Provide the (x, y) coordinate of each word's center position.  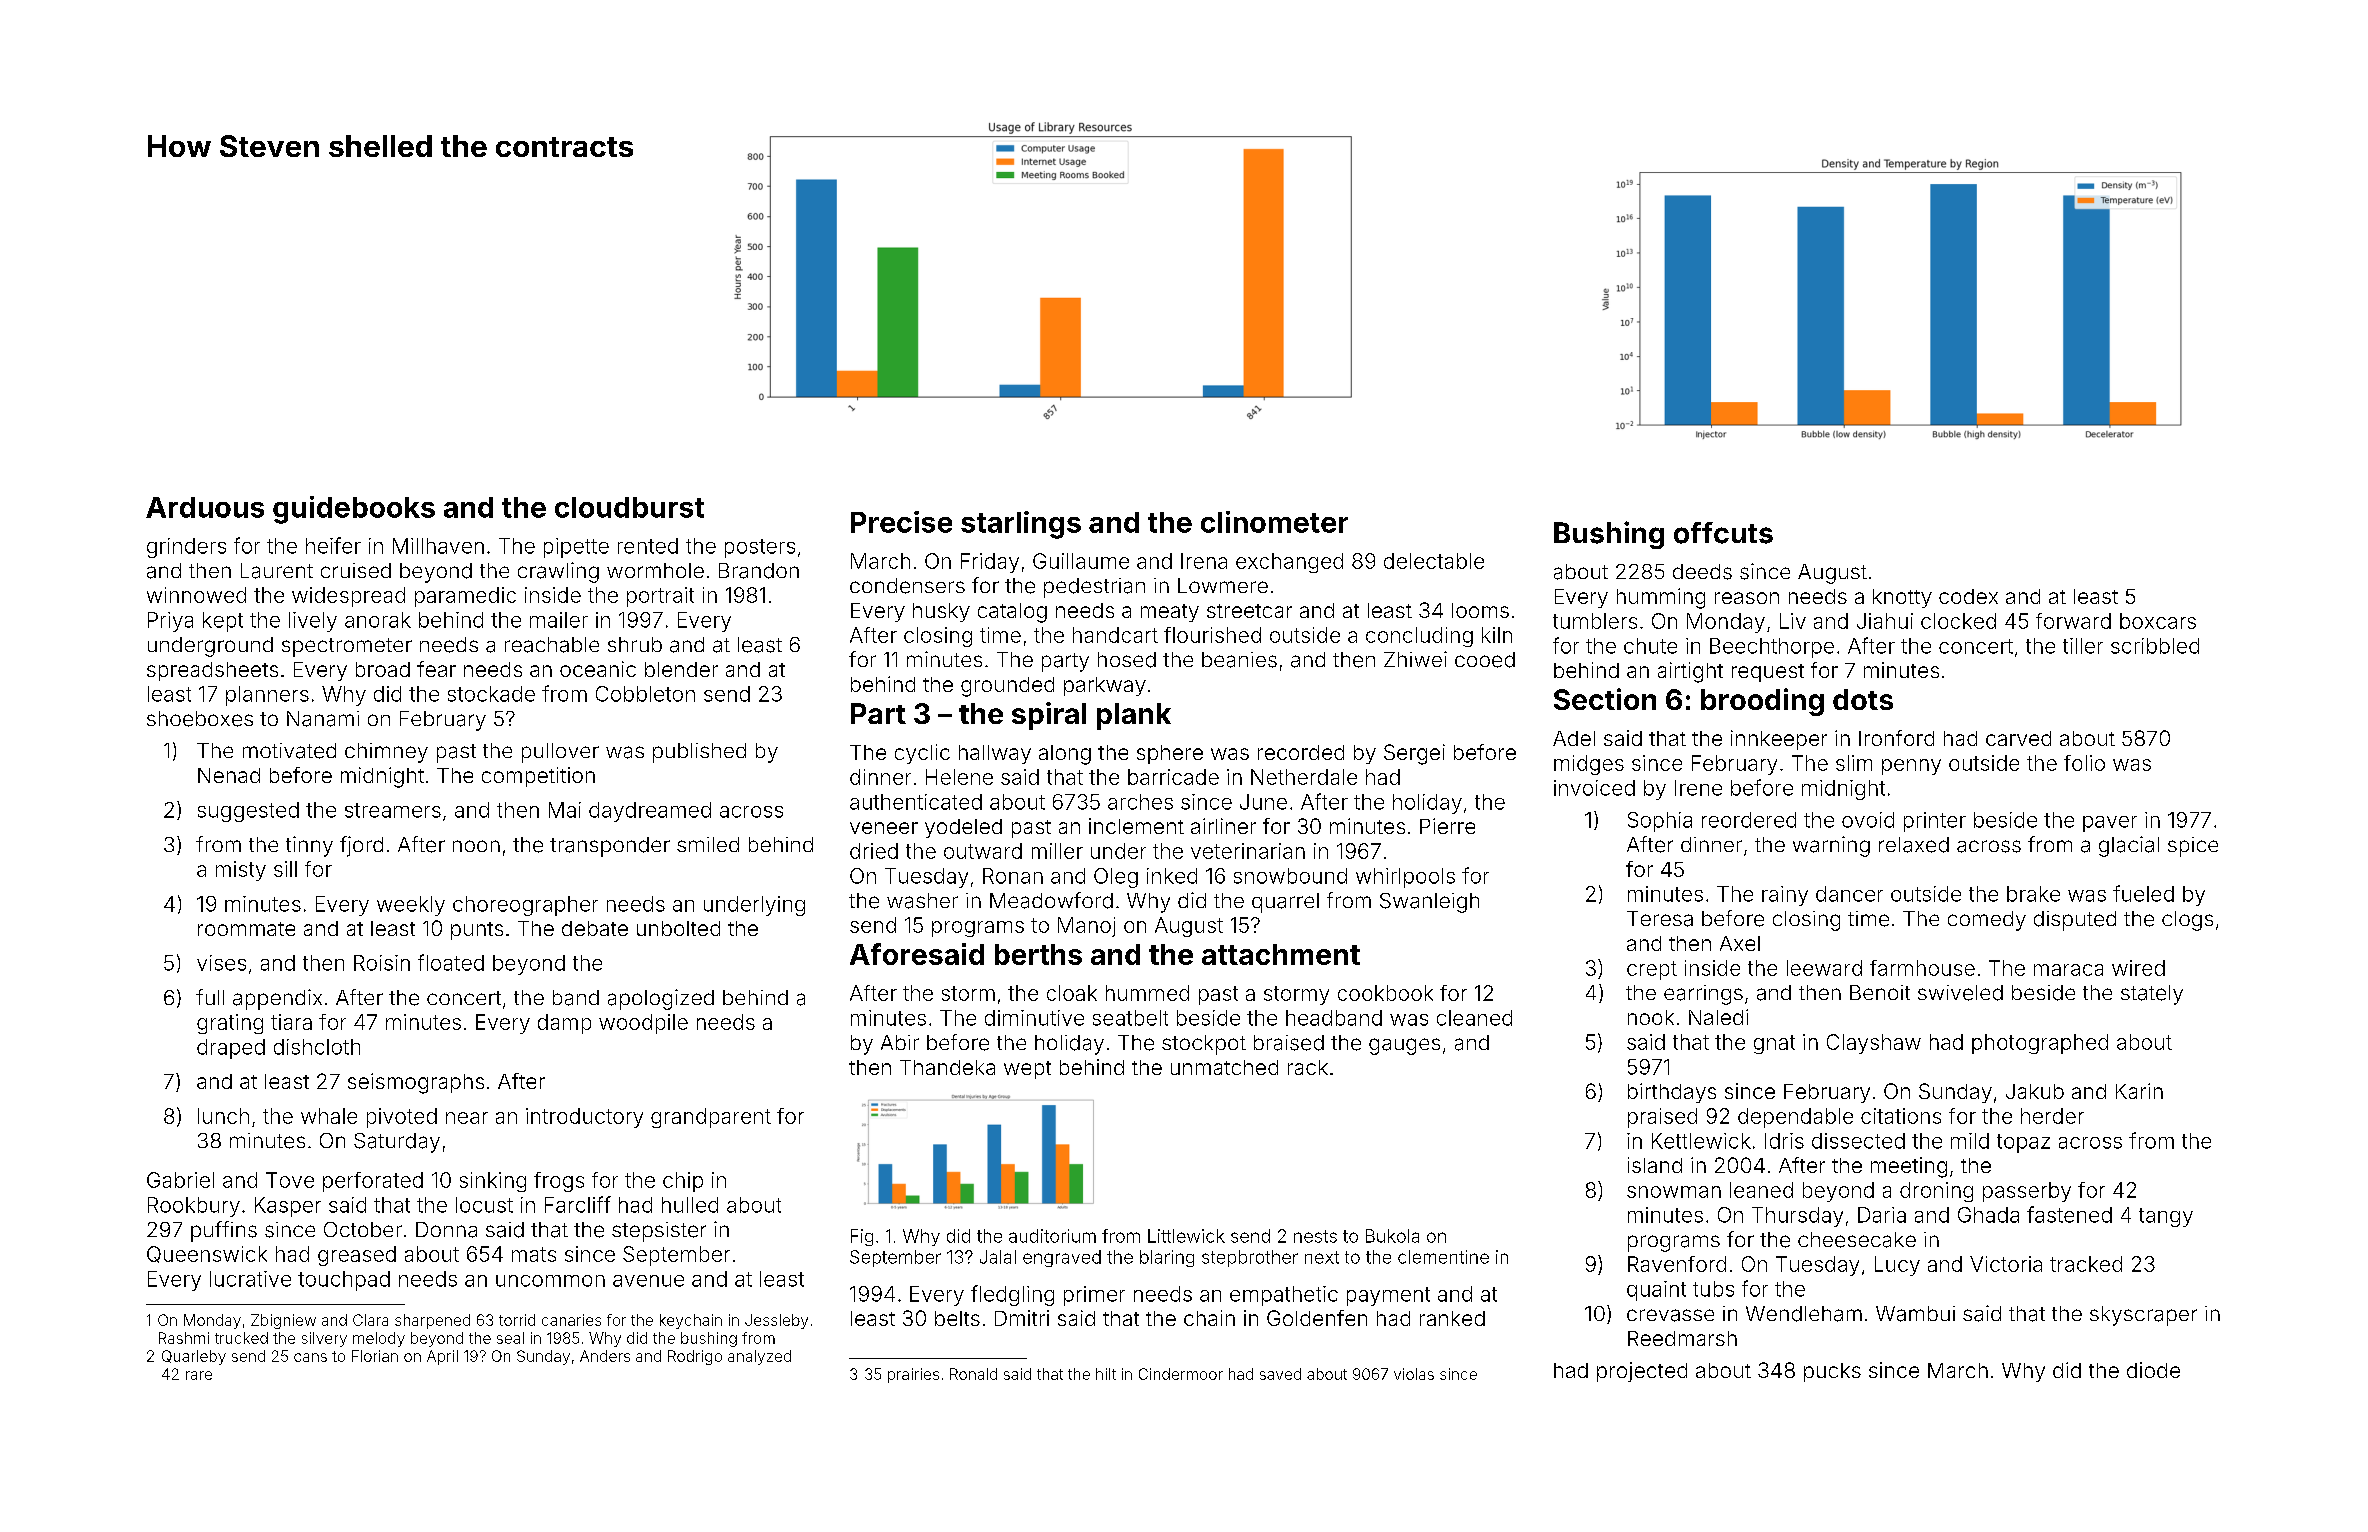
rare (199, 1375)
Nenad (229, 775)
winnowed (196, 595)
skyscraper (2143, 1316)
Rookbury (194, 1207)
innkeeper (1779, 740)
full (210, 997)
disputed (2075, 921)
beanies (1239, 660)
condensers (907, 586)
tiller (2083, 646)
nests (1315, 1236)
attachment (1281, 954)
